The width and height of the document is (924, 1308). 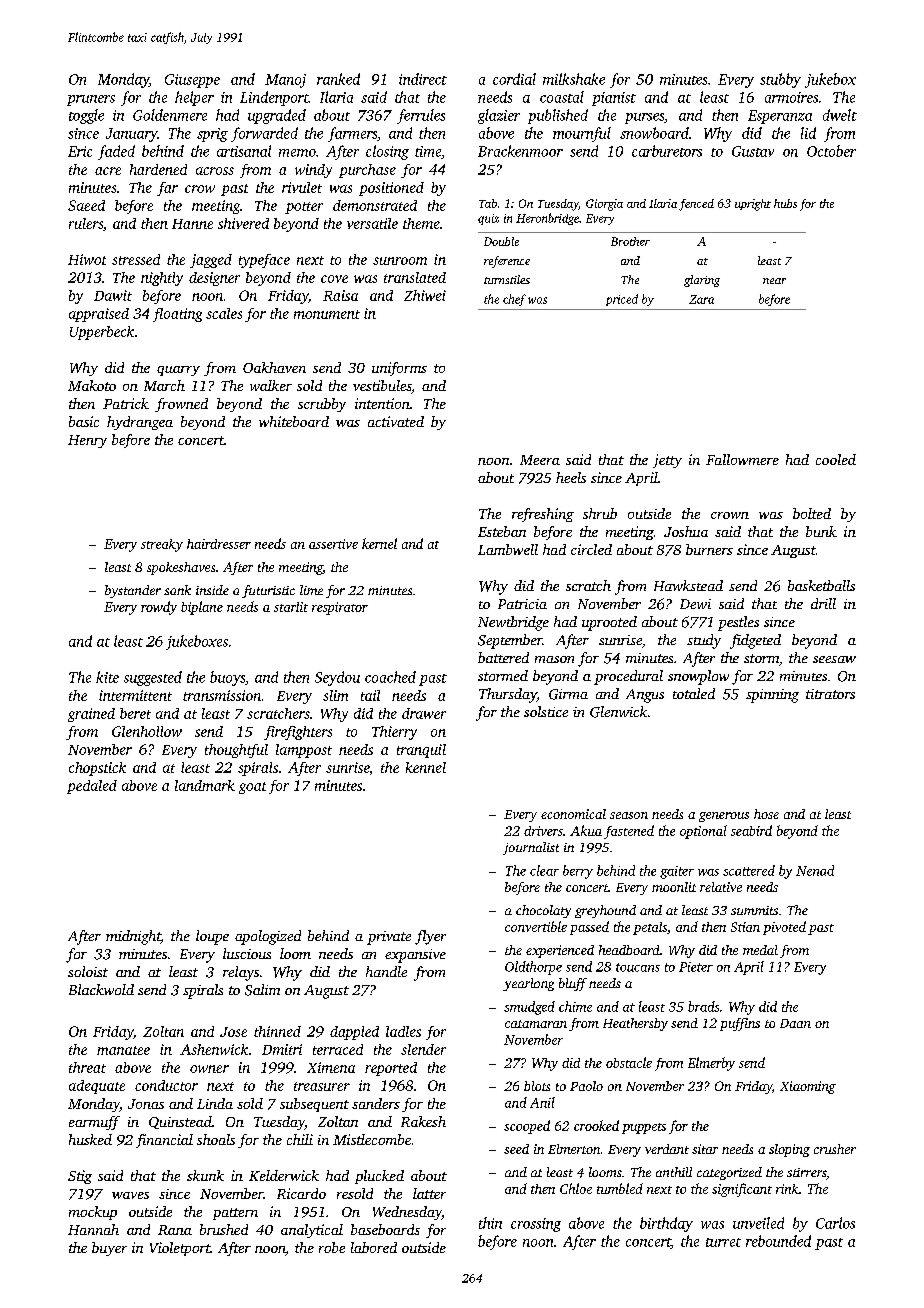 I want to click on dwelt, so click(x=840, y=115).
